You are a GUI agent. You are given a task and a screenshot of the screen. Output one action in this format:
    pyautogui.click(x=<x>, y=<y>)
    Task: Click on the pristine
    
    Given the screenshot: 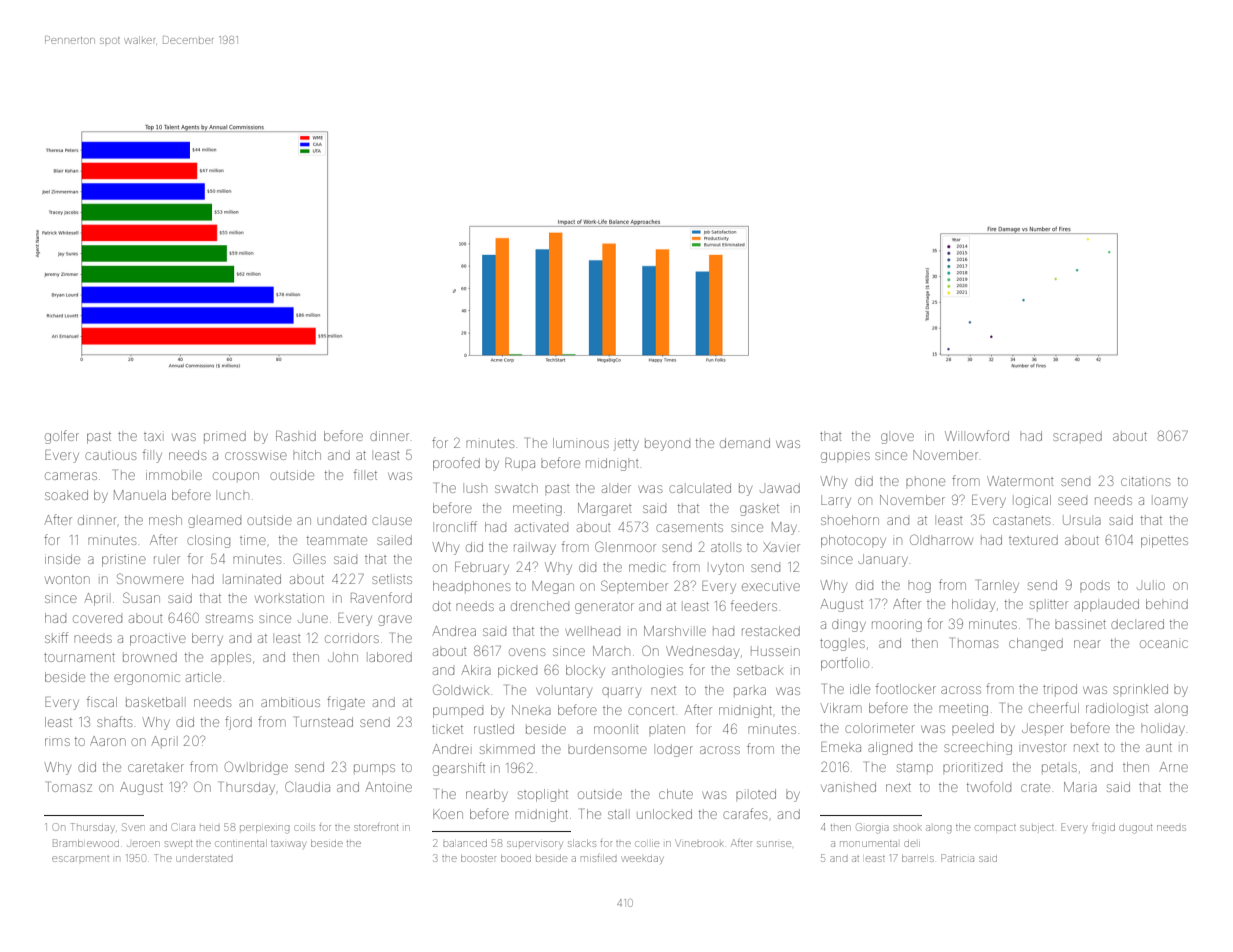 What is the action you would take?
    pyautogui.click(x=124, y=560)
